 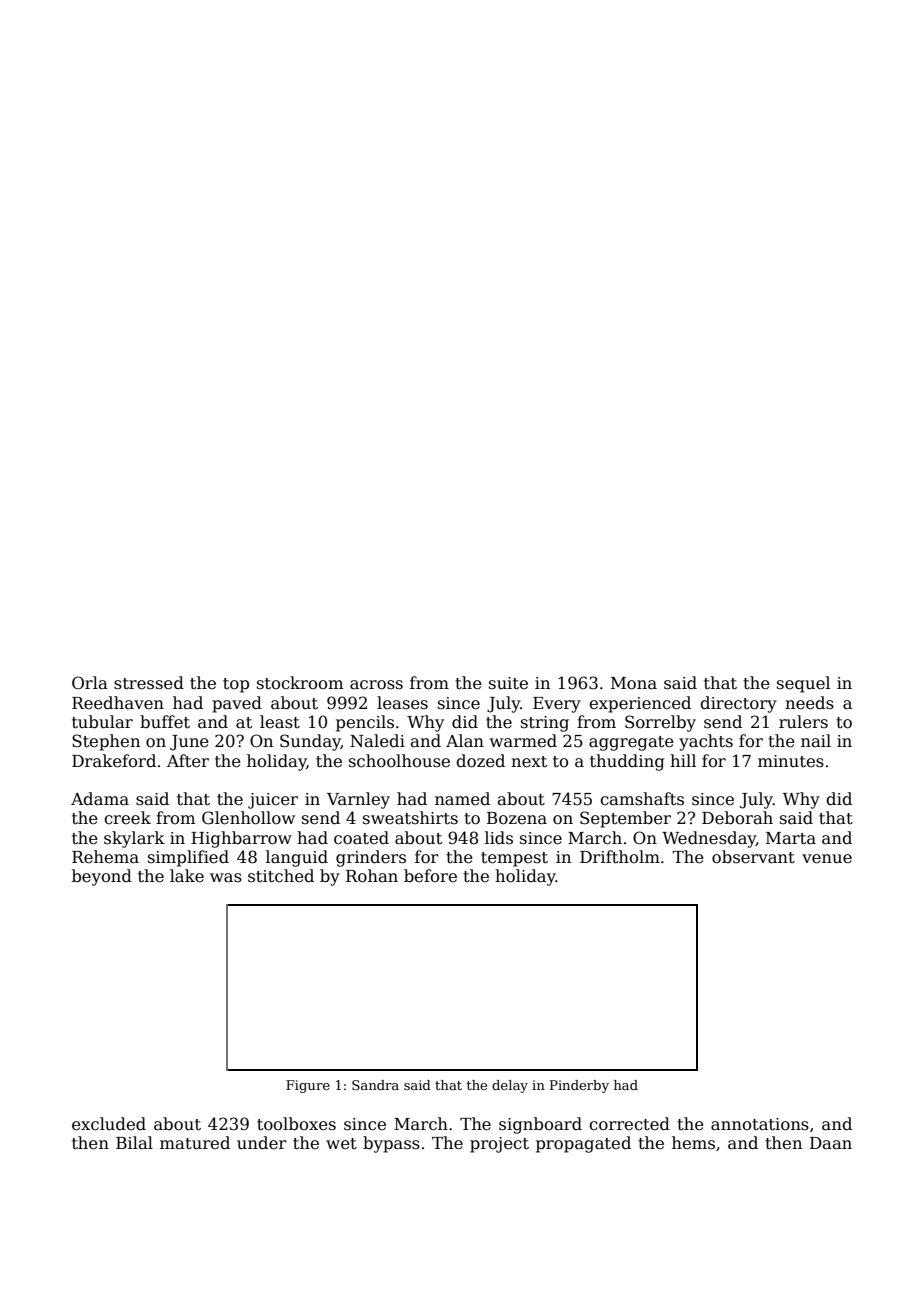 What do you see at coordinates (510, 1086) in the document?
I see `delay` at bounding box center [510, 1086].
